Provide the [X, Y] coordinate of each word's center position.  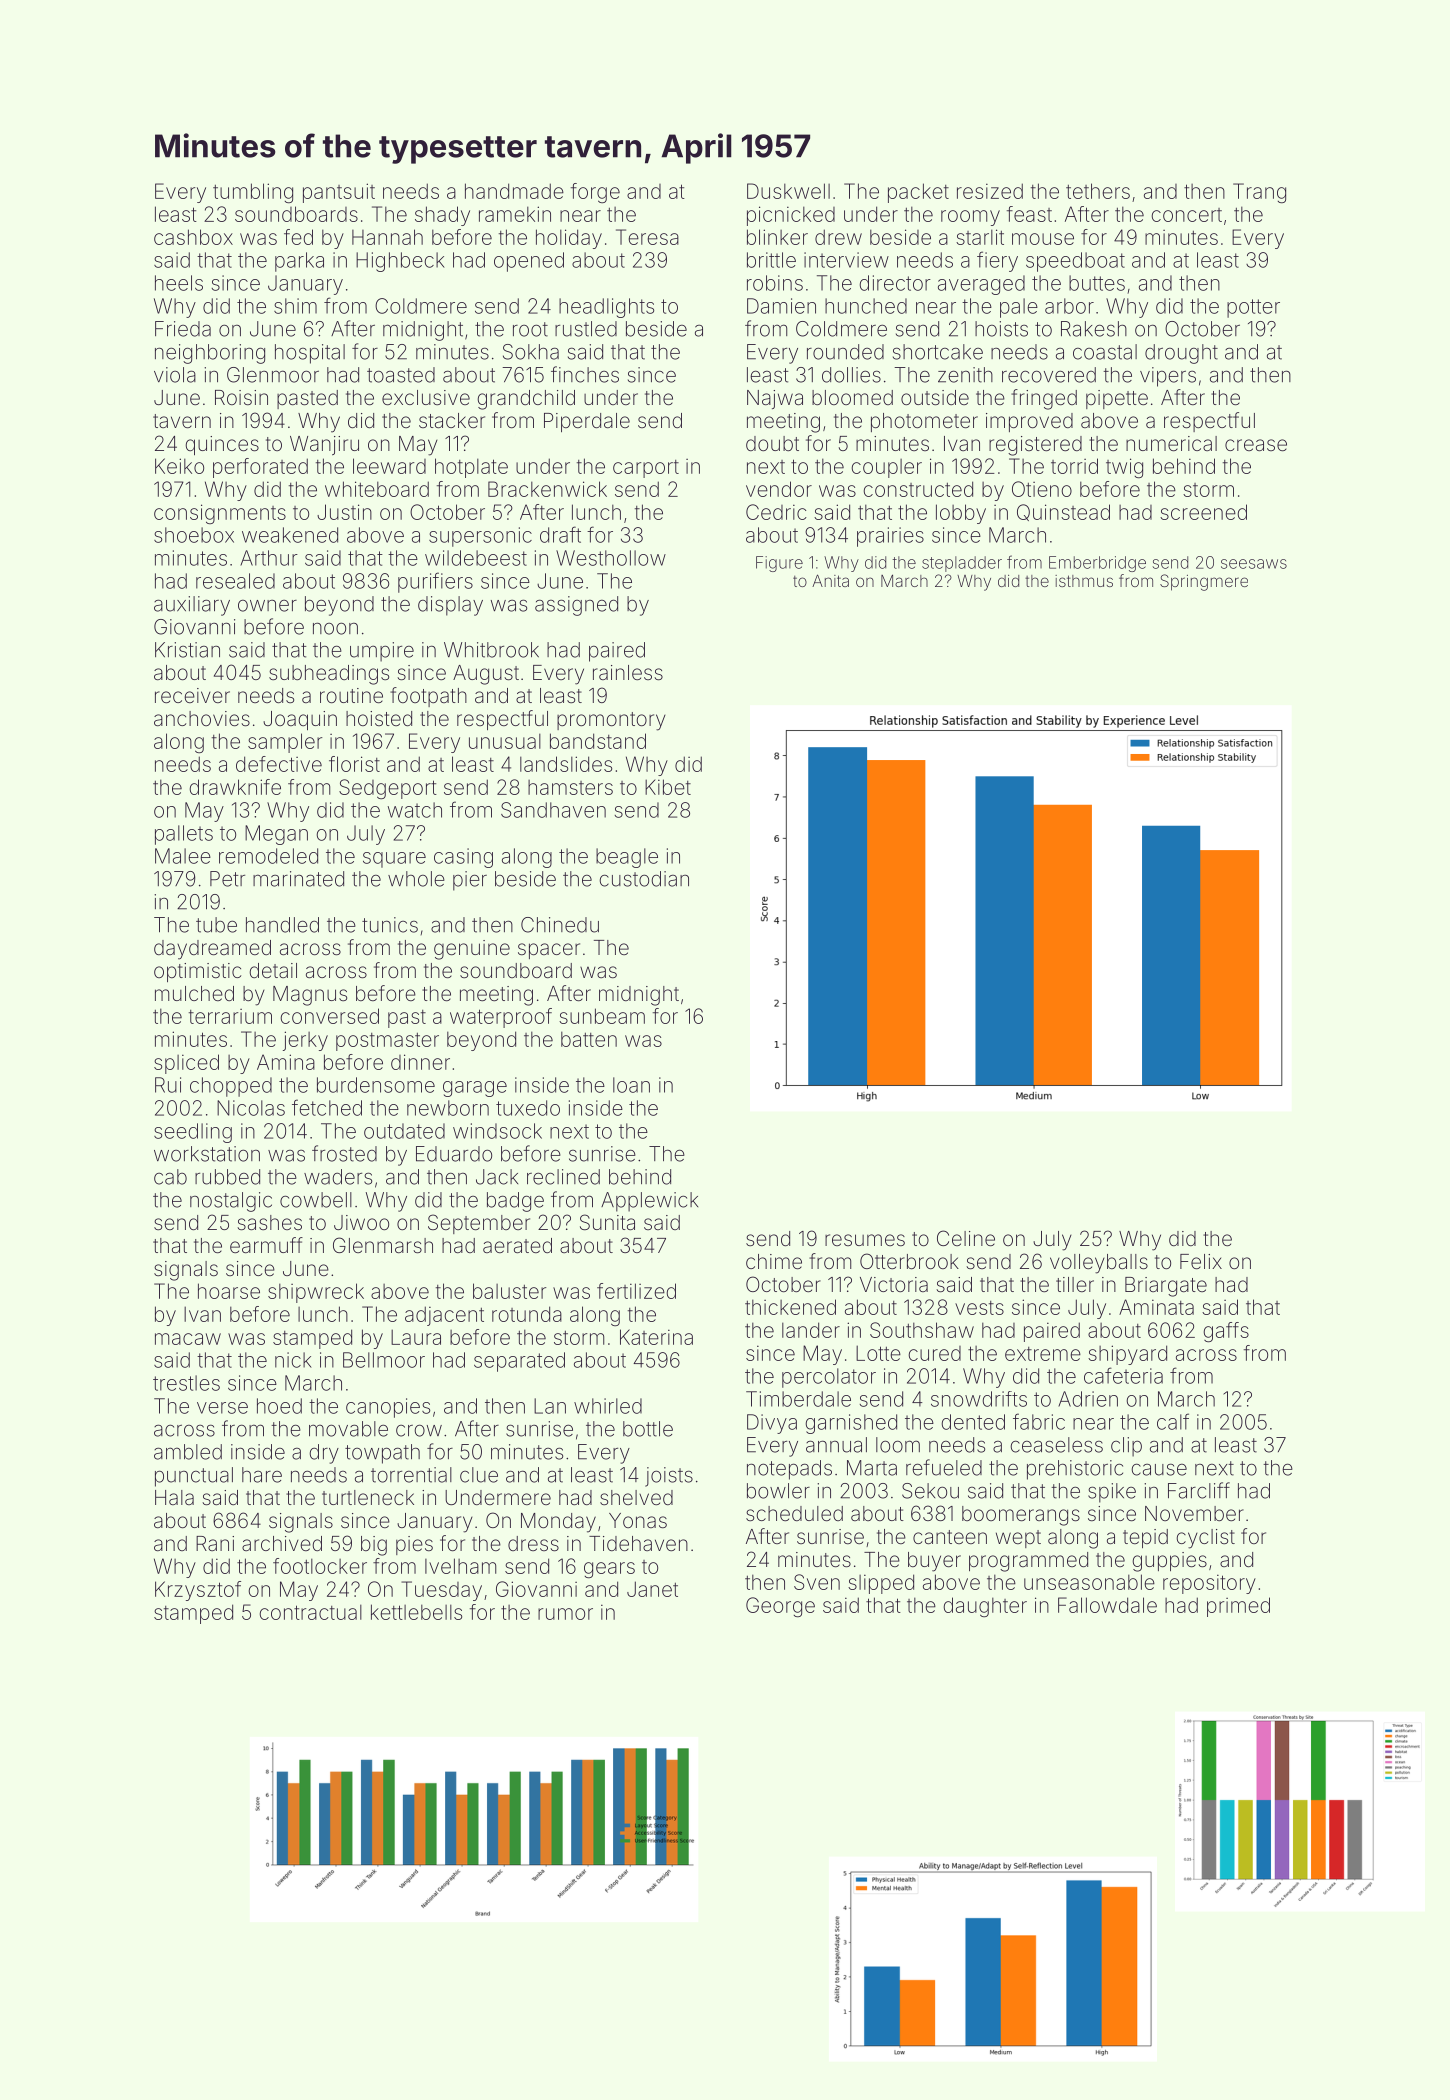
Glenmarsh [383, 1245]
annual [836, 1445]
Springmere [1204, 582]
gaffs [1226, 1332]
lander [811, 1330]
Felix [1201, 1261]
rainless [628, 672]
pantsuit [339, 193]
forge [595, 193]
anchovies [202, 718]
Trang [1259, 193]
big [374, 1546]
